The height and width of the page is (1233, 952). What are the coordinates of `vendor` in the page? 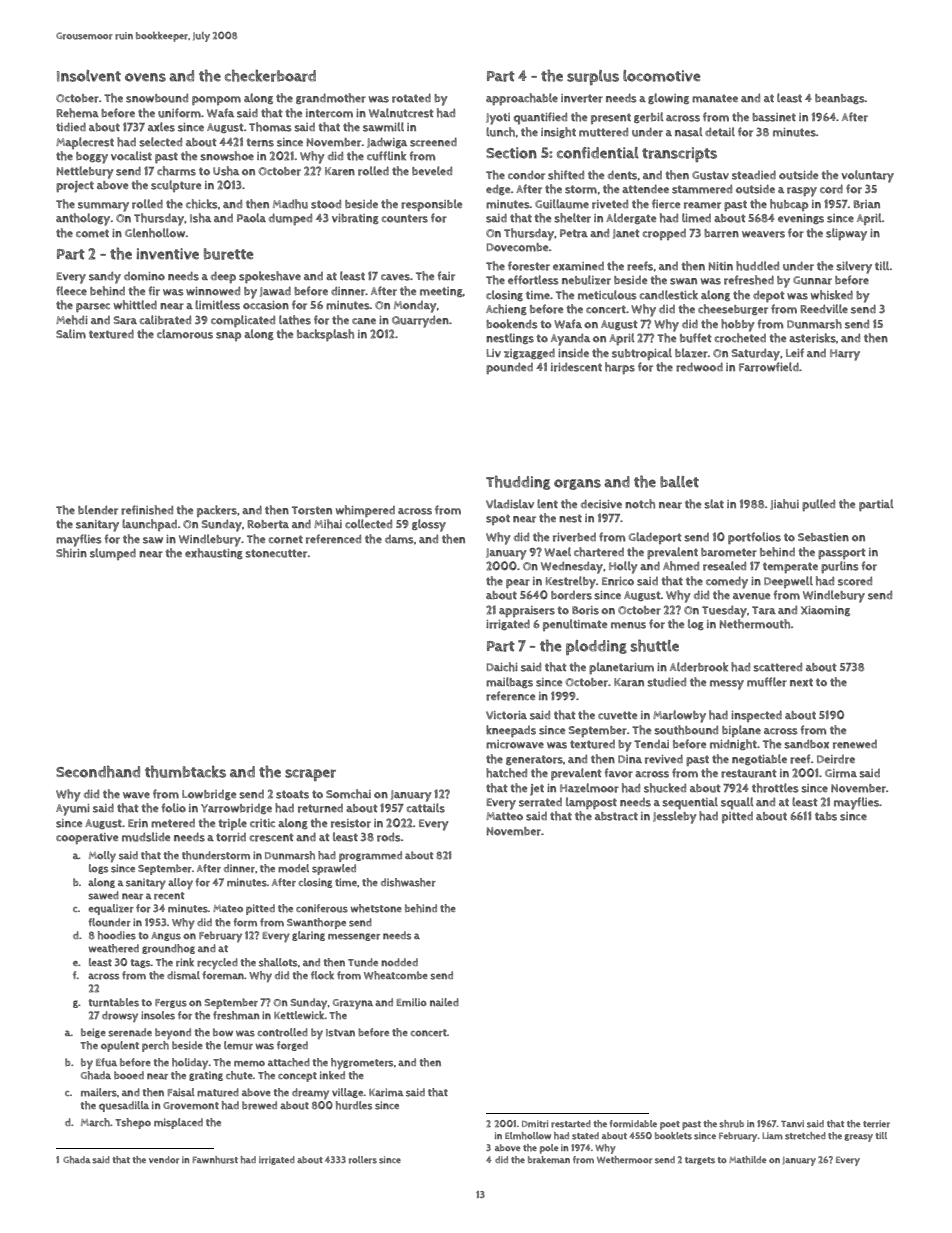 It's located at (164, 1160).
